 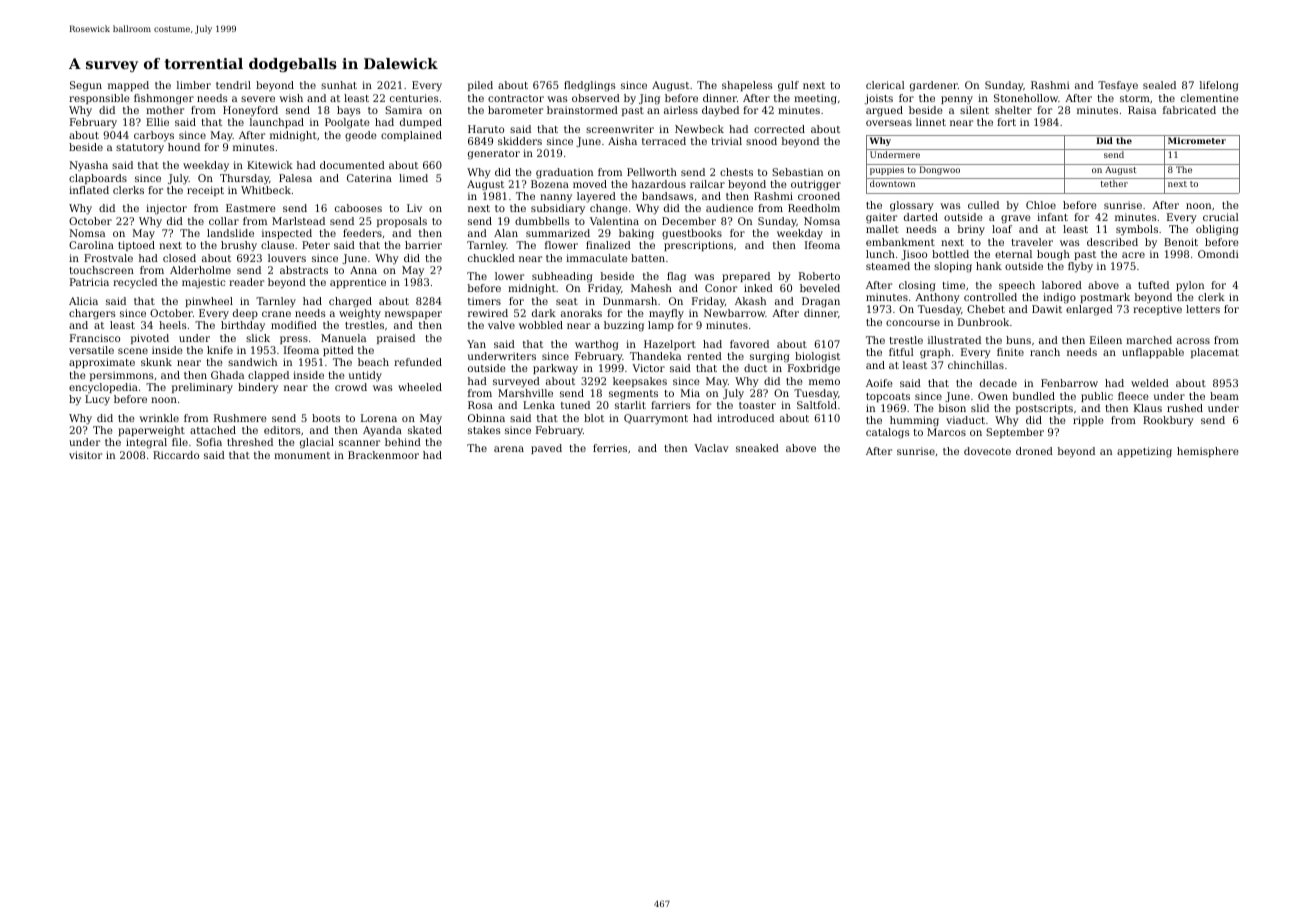 I want to click on praised, so click(x=396, y=339).
